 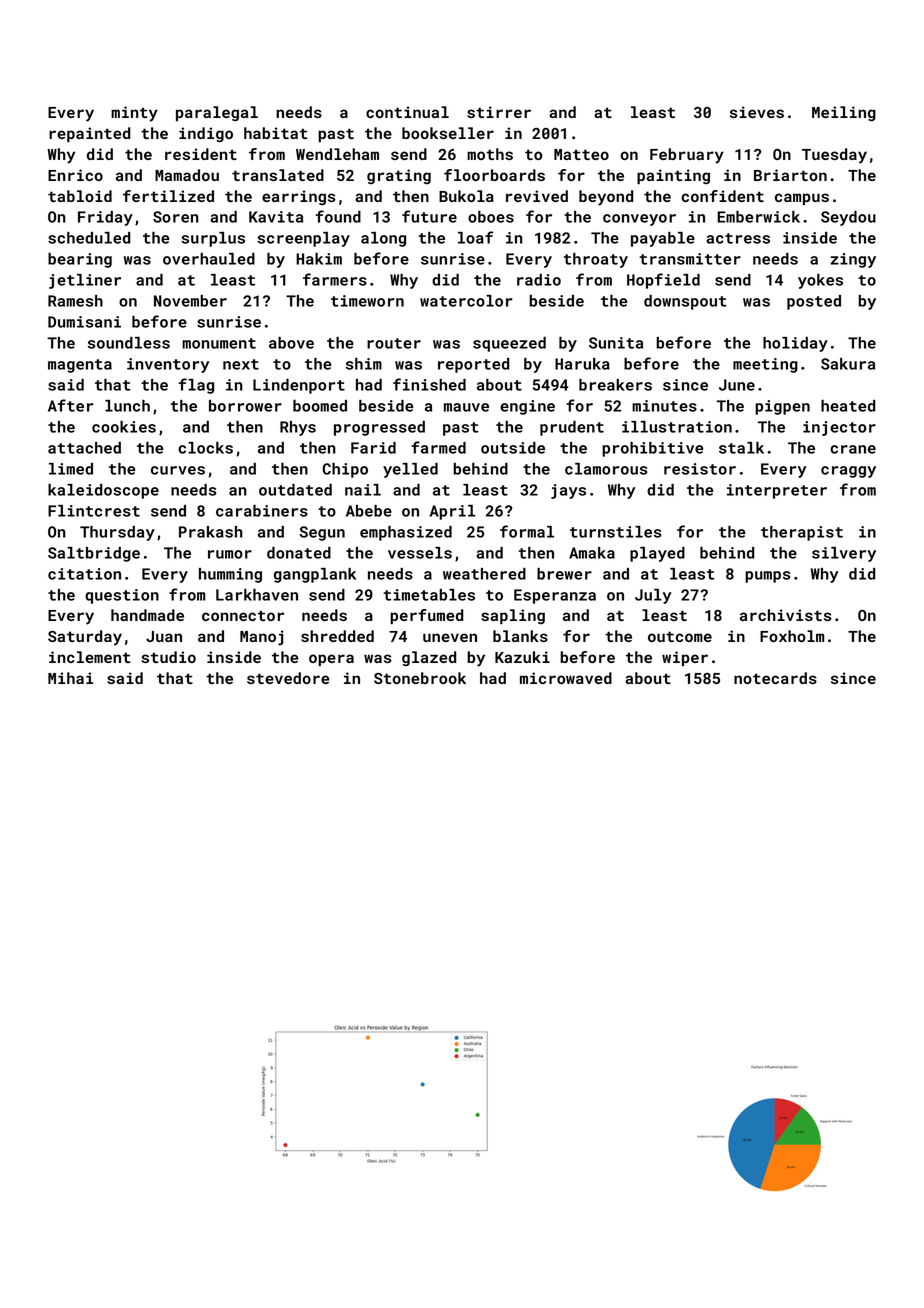 I want to click on painting, so click(x=673, y=176).
